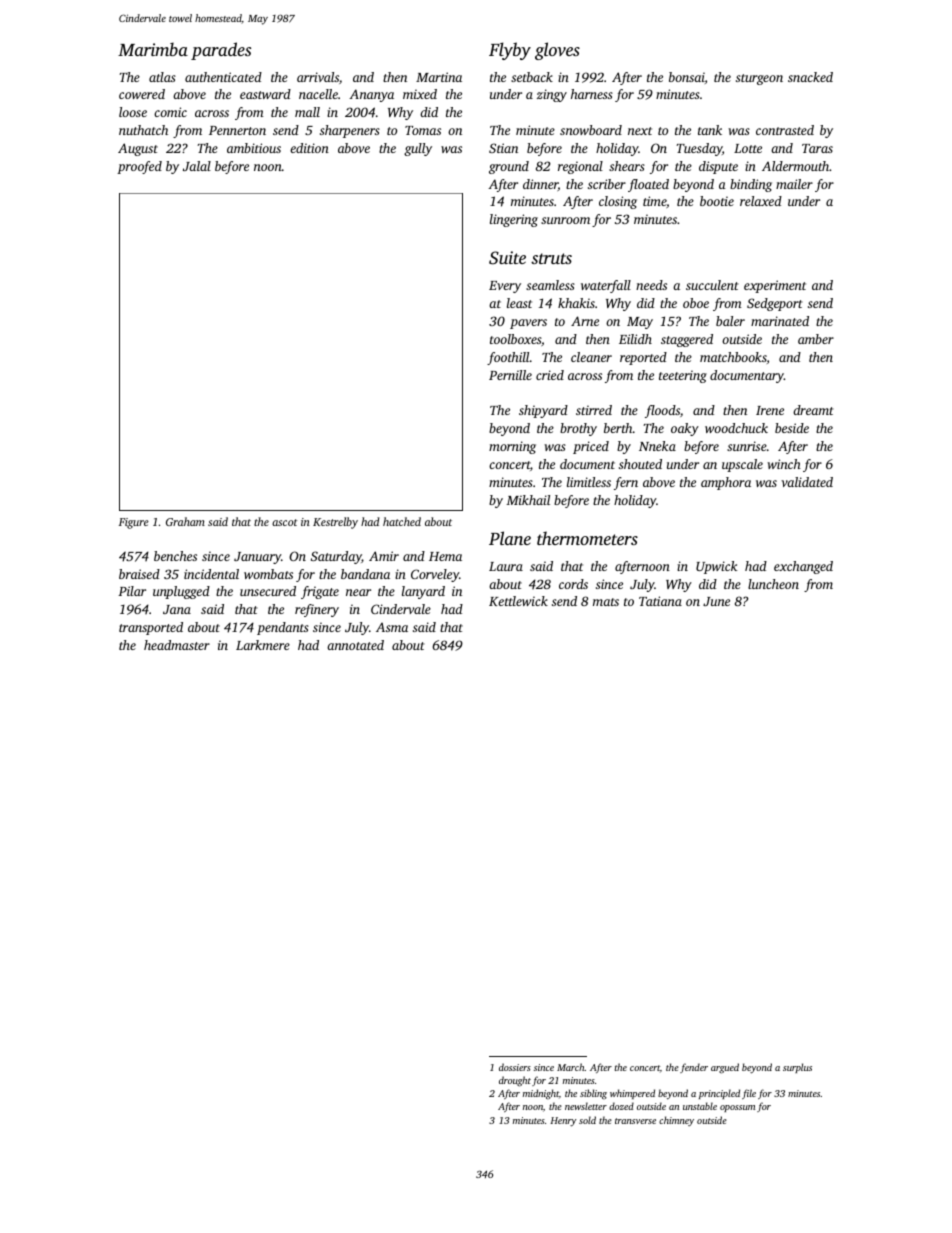 This page has width=952, height=1233. I want to click on Larkmere, so click(263, 645).
